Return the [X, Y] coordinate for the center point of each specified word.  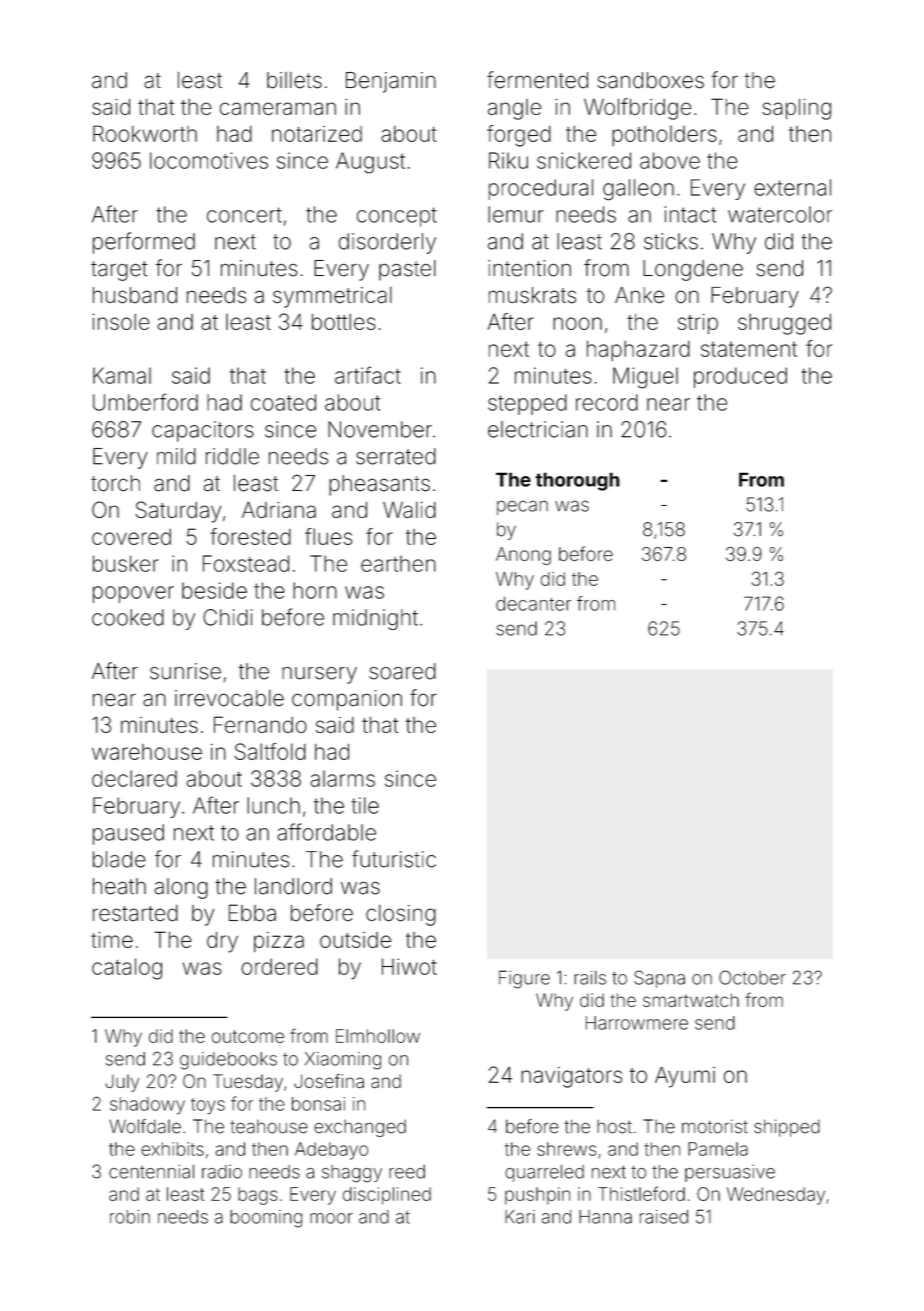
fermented [537, 80]
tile [365, 805]
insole [121, 322]
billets [294, 80]
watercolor [780, 214]
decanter [533, 604]
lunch [273, 805]
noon [577, 323]
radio [222, 1172]
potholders [664, 135]
